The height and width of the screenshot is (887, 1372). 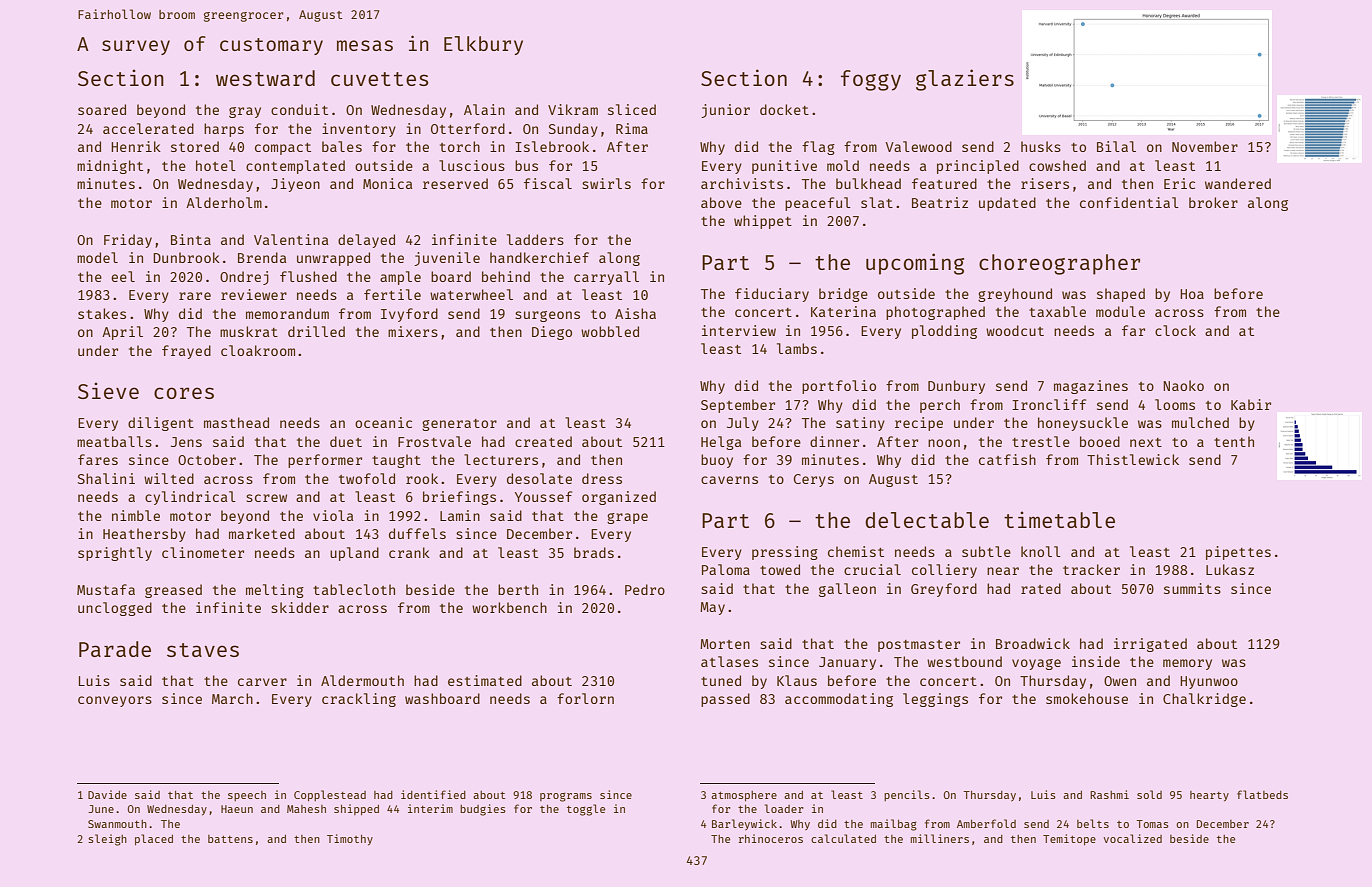 I want to click on generator, so click(x=459, y=425).
